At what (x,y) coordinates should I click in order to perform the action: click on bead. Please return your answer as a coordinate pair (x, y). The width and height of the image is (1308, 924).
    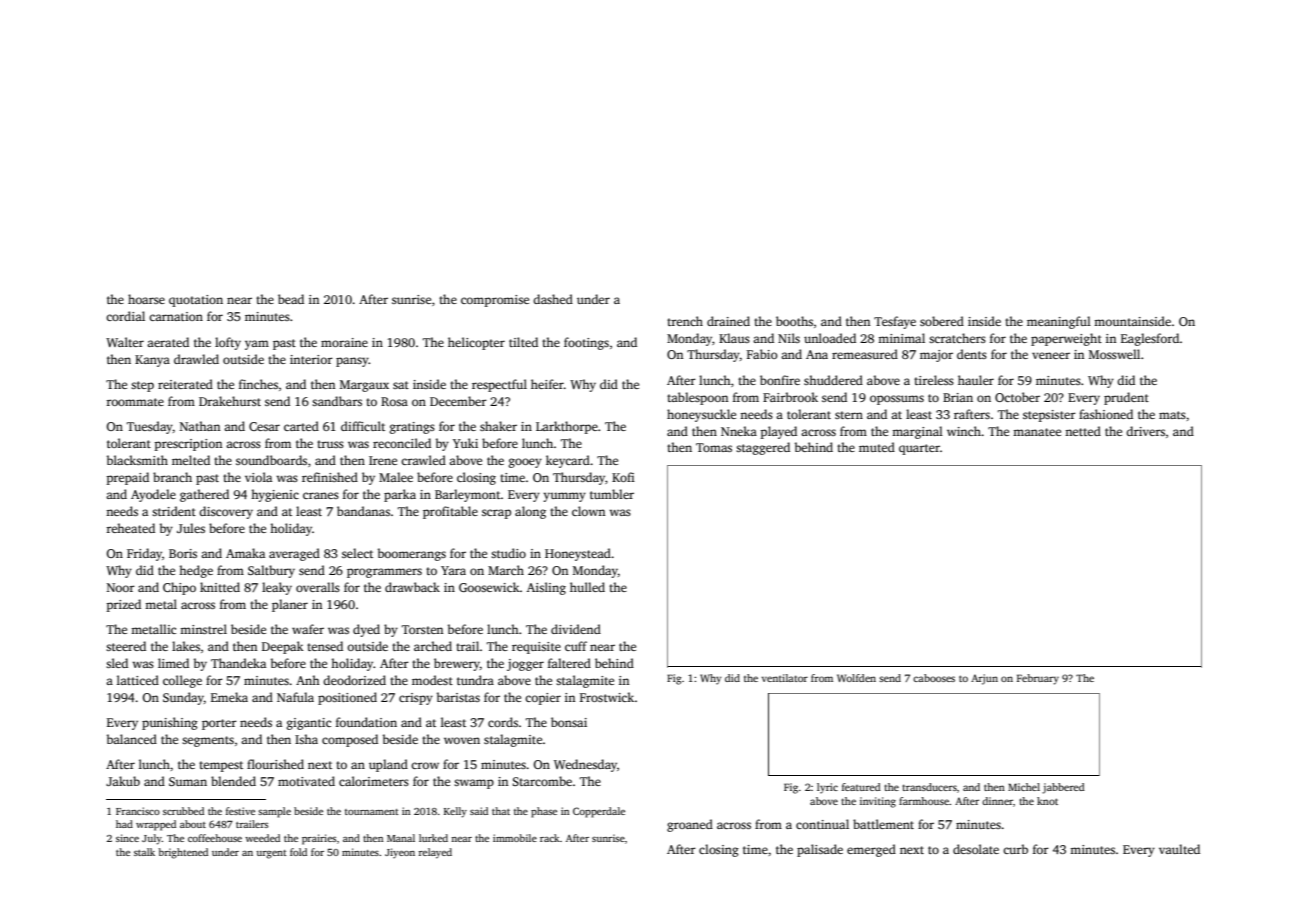
    Looking at the image, I should click on (291, 299).
